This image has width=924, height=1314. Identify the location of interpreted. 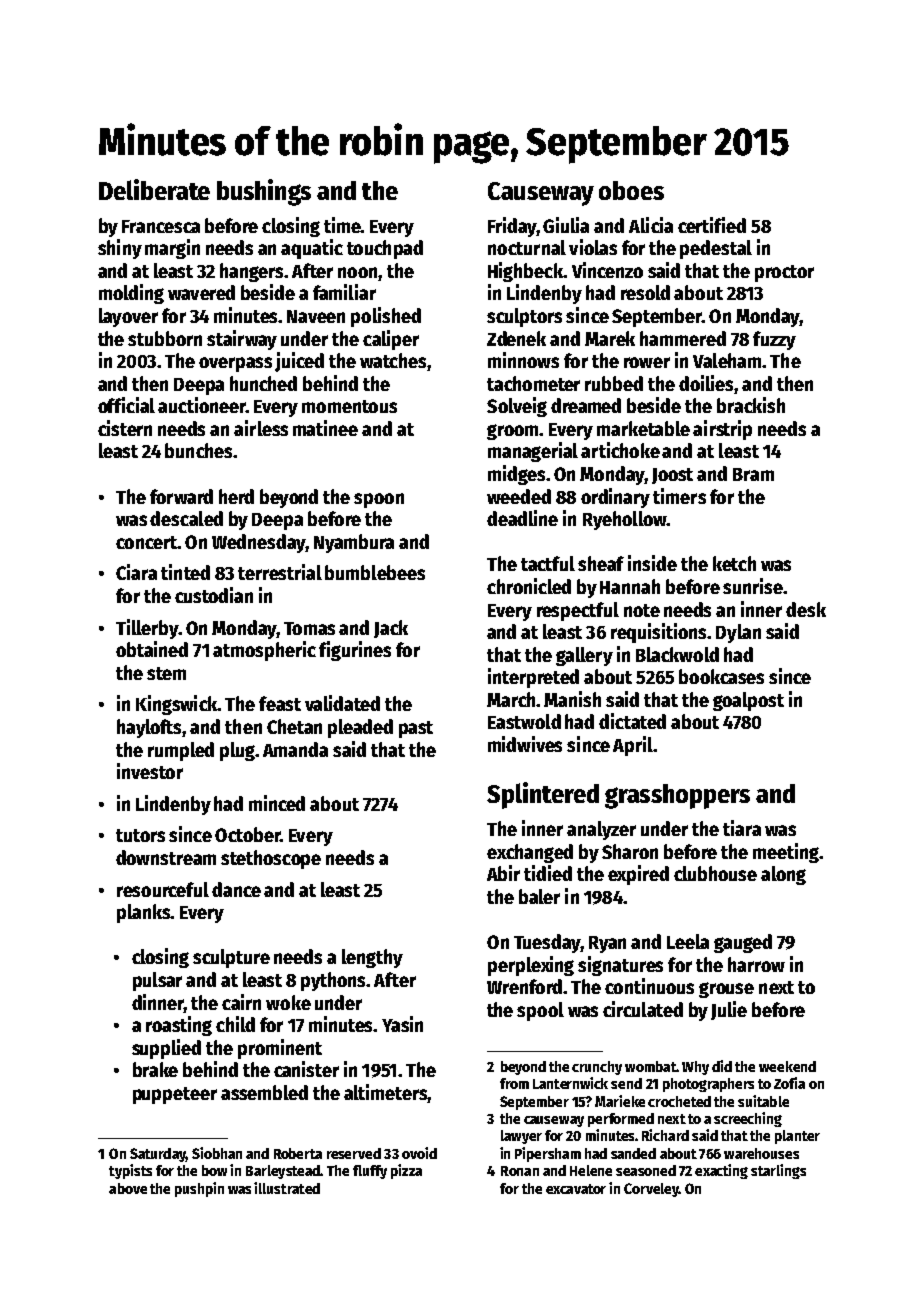
(533, 678).
